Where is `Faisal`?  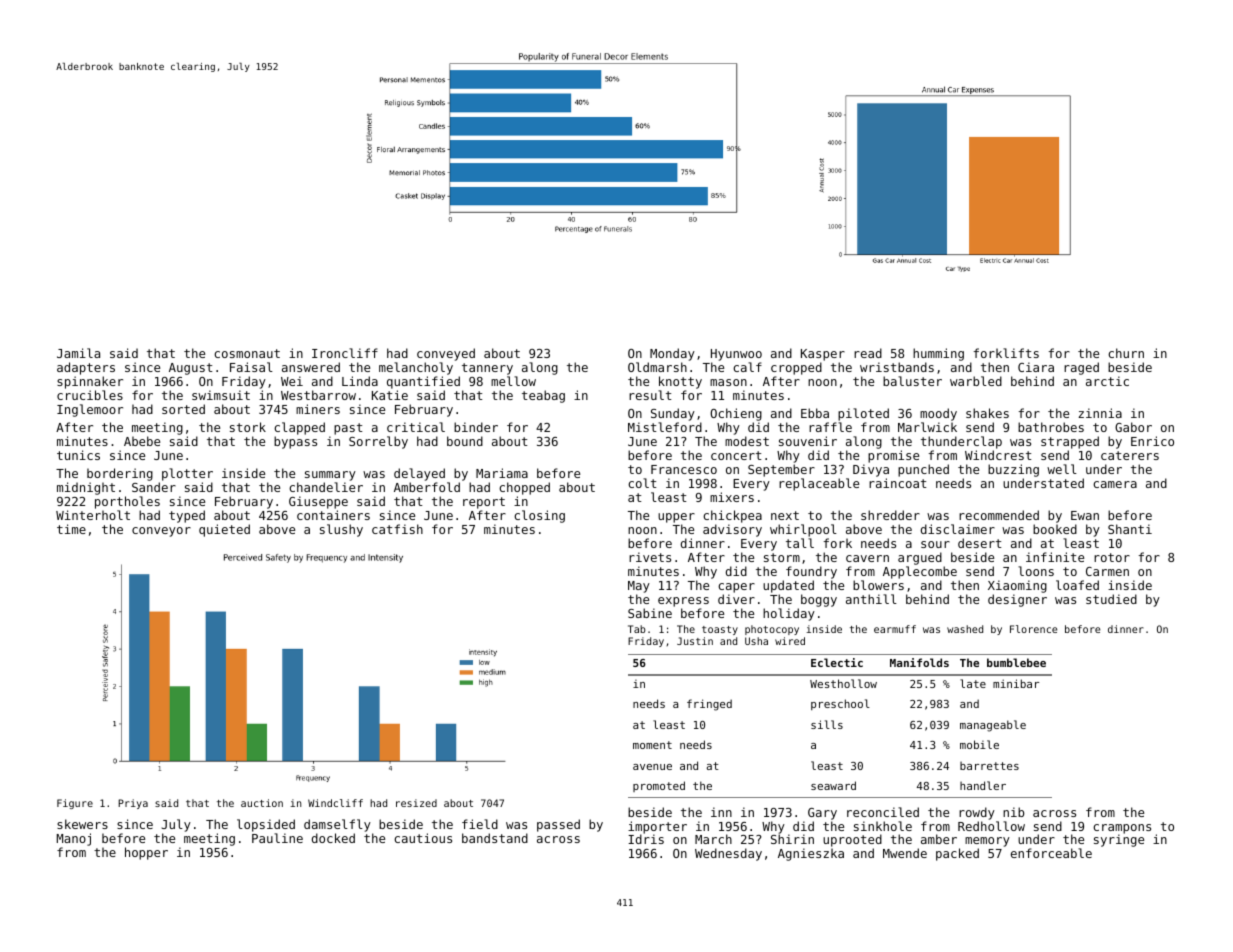 Faisal is located at coordinates (251, 367).
